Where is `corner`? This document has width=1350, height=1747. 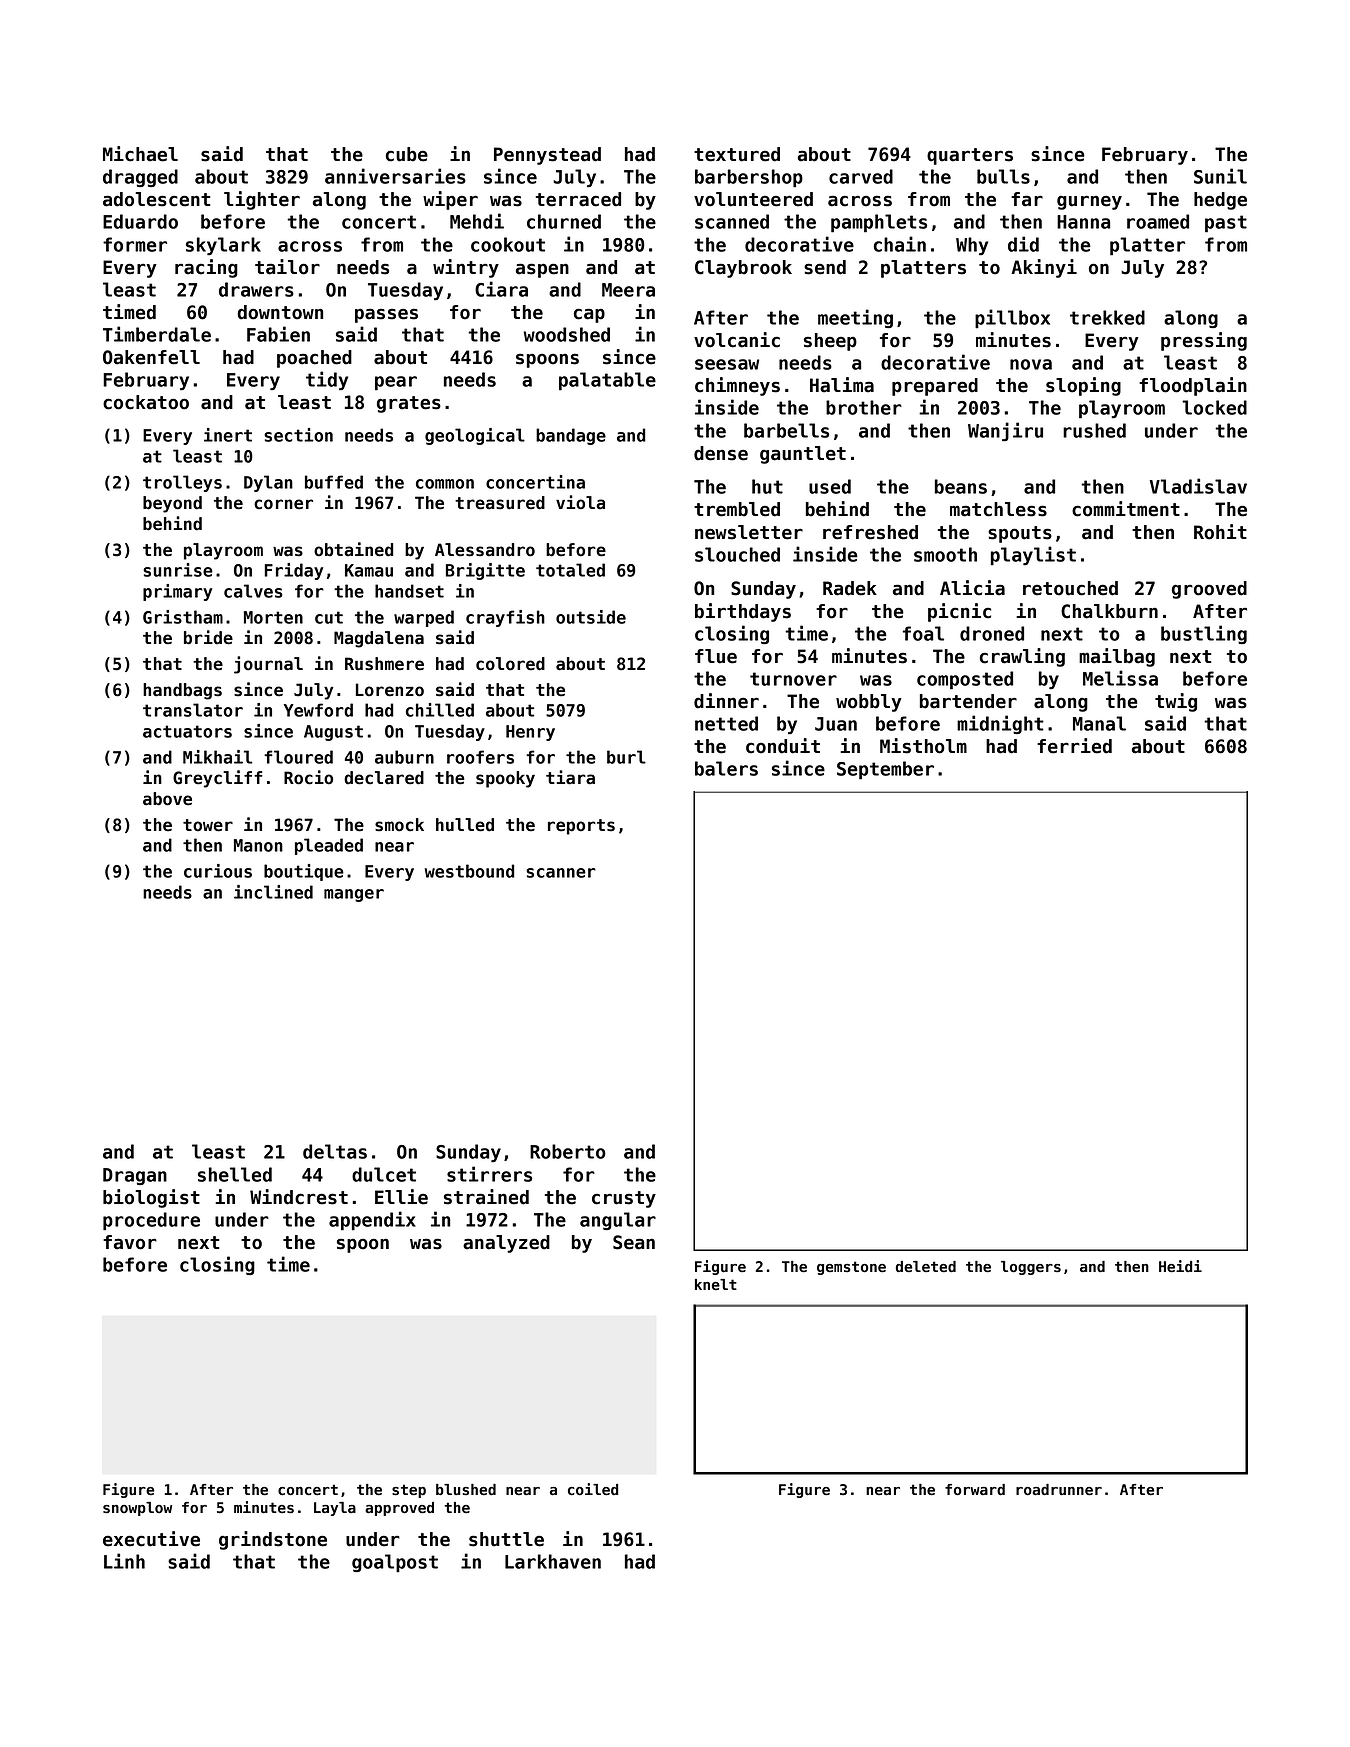 corner is located at coordinates (283, 504).
